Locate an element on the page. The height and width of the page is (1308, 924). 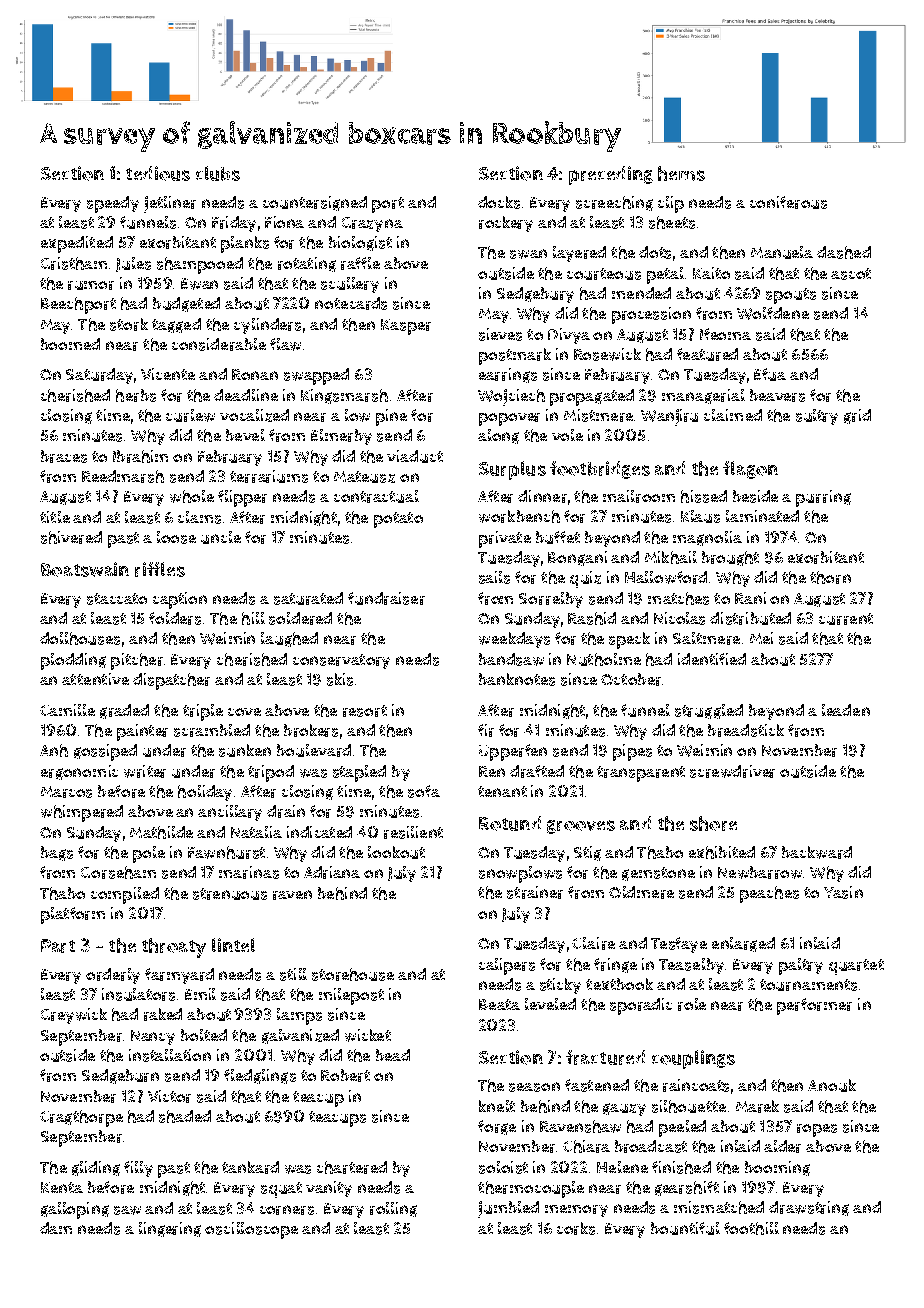
thermocouple is located at coordinates (531, 1189).
